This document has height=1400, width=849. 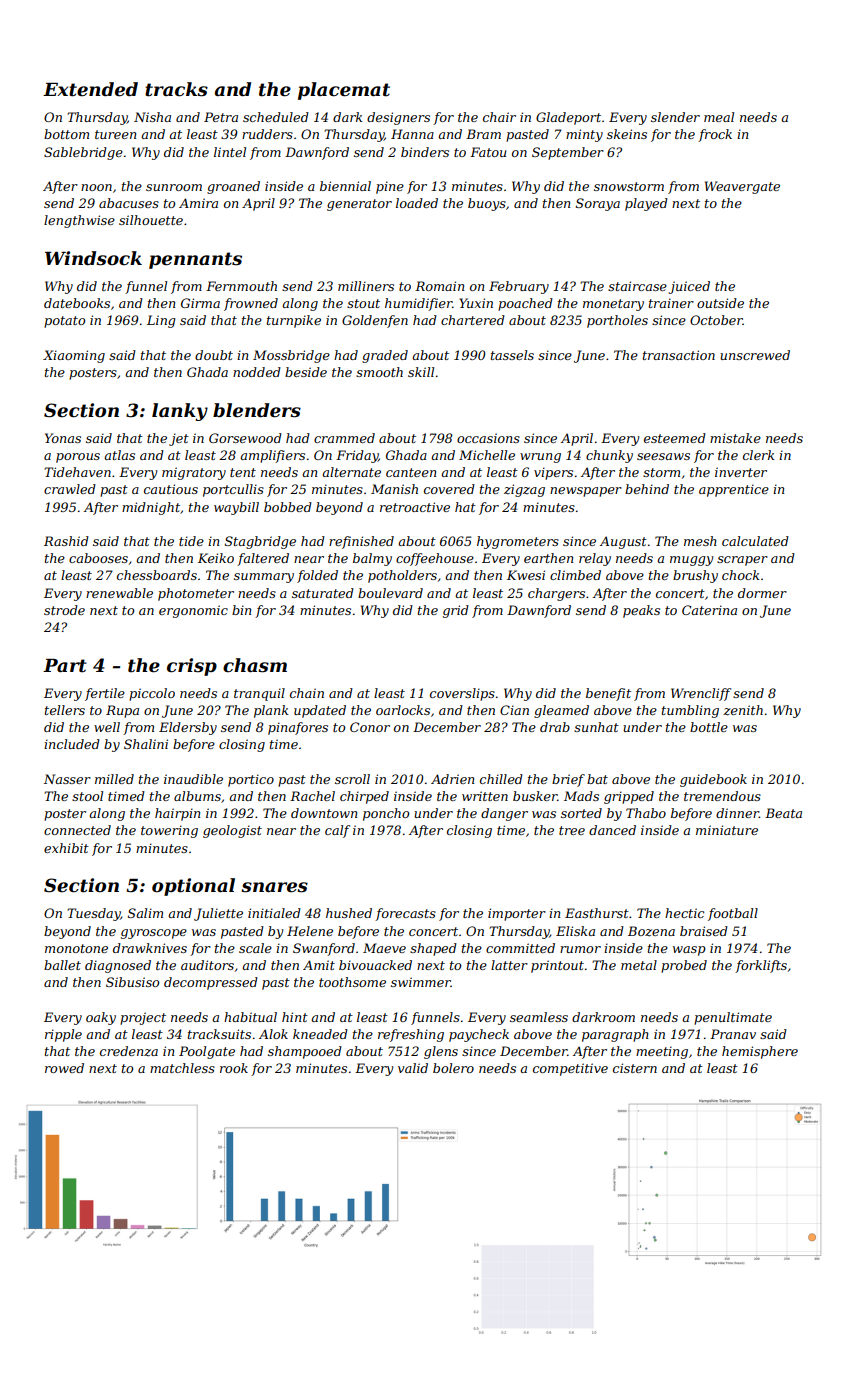 I want to click on football, so click(x=733, y=914).
